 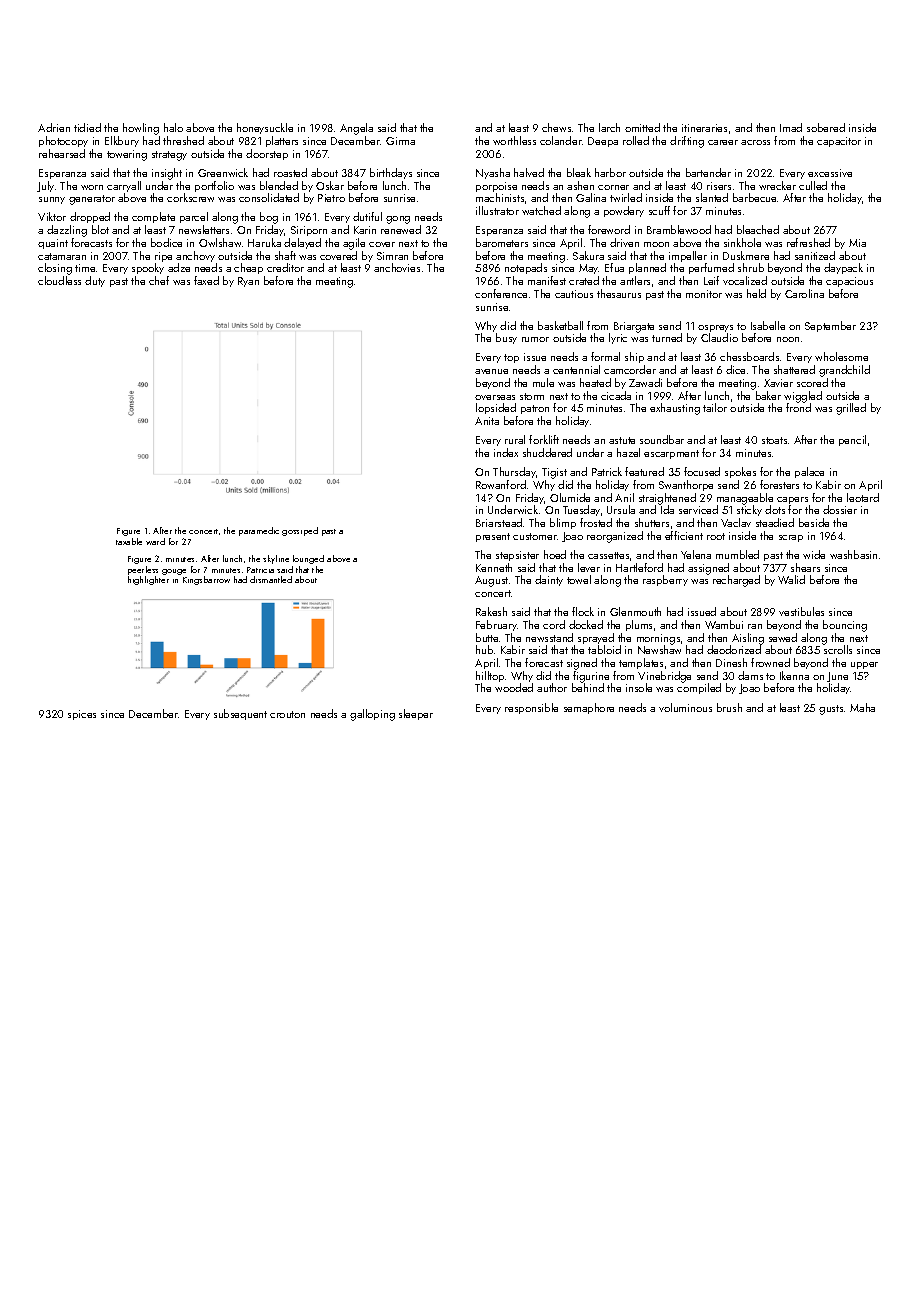 What do you see at coordinates (756, 293) in the screenshot?
I see `held` at bounding box center [756, 293].
